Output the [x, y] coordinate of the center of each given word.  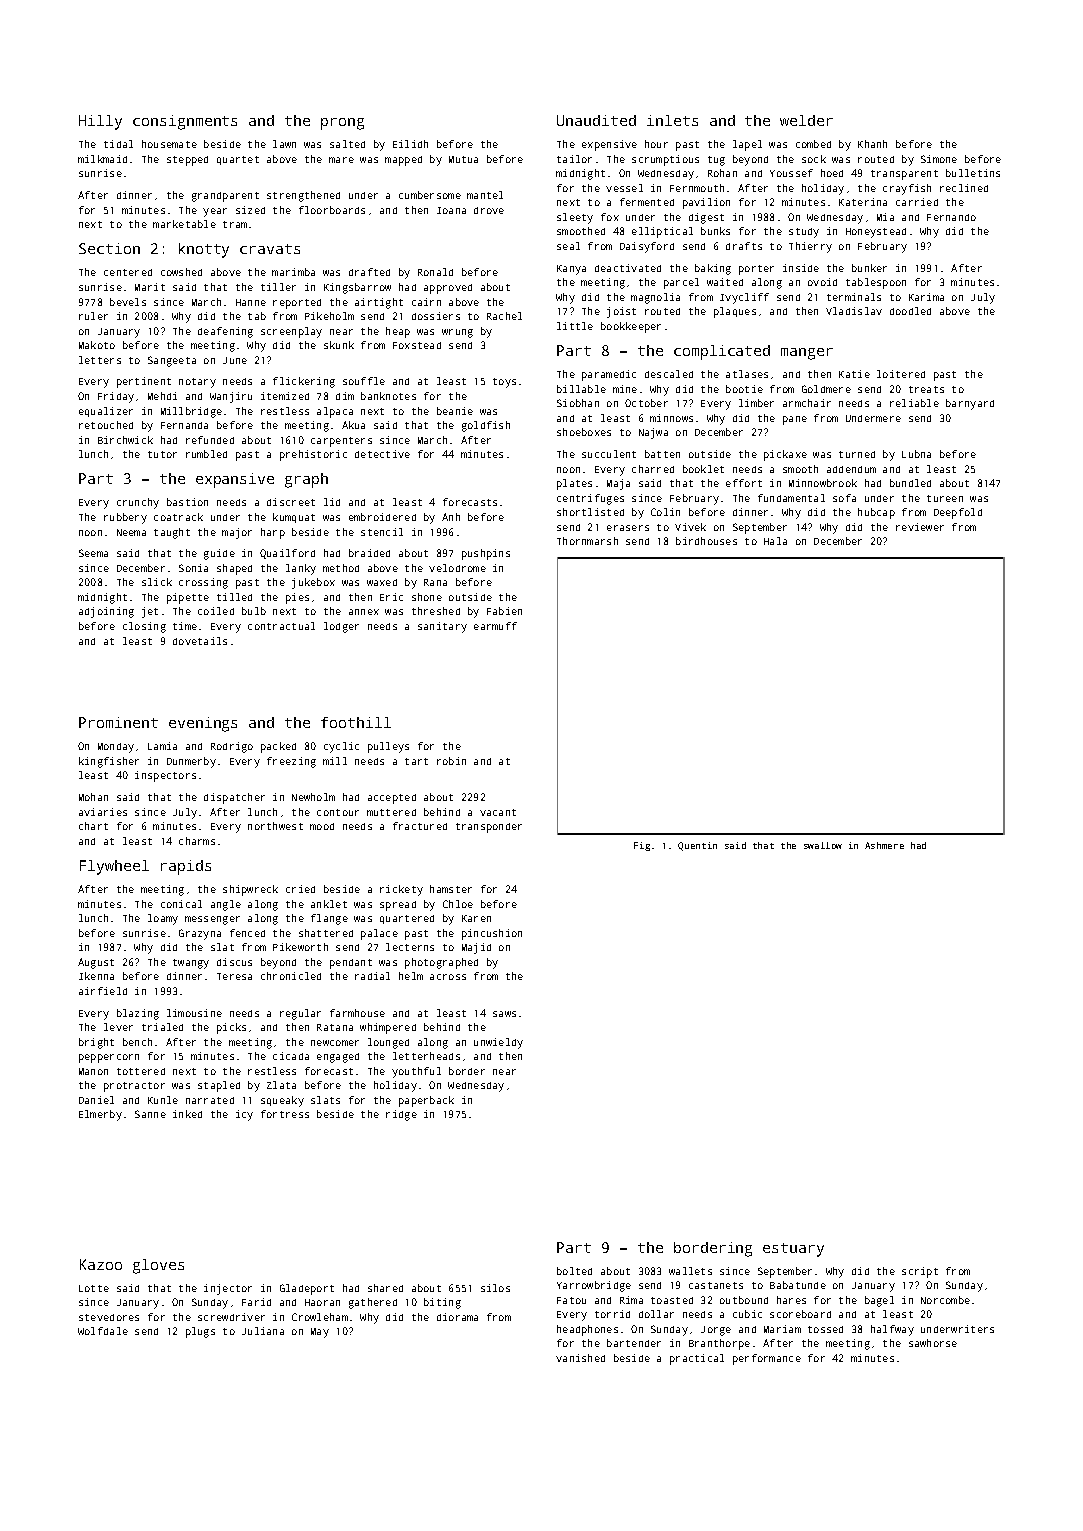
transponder [489, 828]
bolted [574, 1271]
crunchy [138, 503]
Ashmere [884, 845]
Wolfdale [103, 1331]
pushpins [486, 554]
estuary [793, 1250]
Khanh [872, 144]
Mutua [463, 159]
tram [235, 224]
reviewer [920, 527]
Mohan [93, 797]
